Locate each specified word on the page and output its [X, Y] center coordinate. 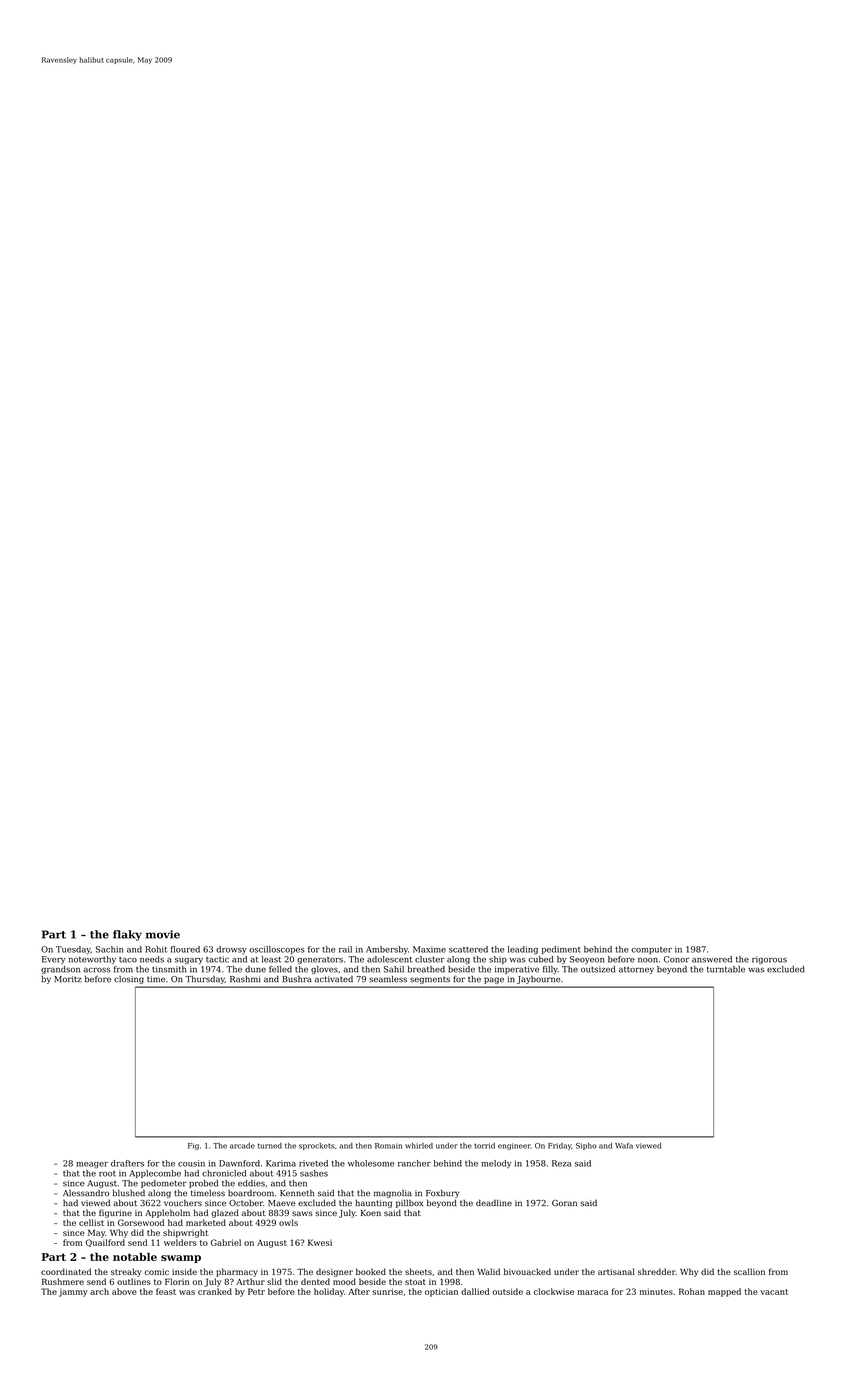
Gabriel [226, 1242]
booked [371, 1271]
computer [651, 950]
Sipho [586, 1146]
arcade [242, 1146]
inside [184, 1271]
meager [92, 1165]
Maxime [429, 949]
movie [163, 934]
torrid [484, 1146]
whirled [419, 1146]
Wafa [624, 1145]
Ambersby [387, 950]
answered [712, 959]
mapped [724, 1292]
